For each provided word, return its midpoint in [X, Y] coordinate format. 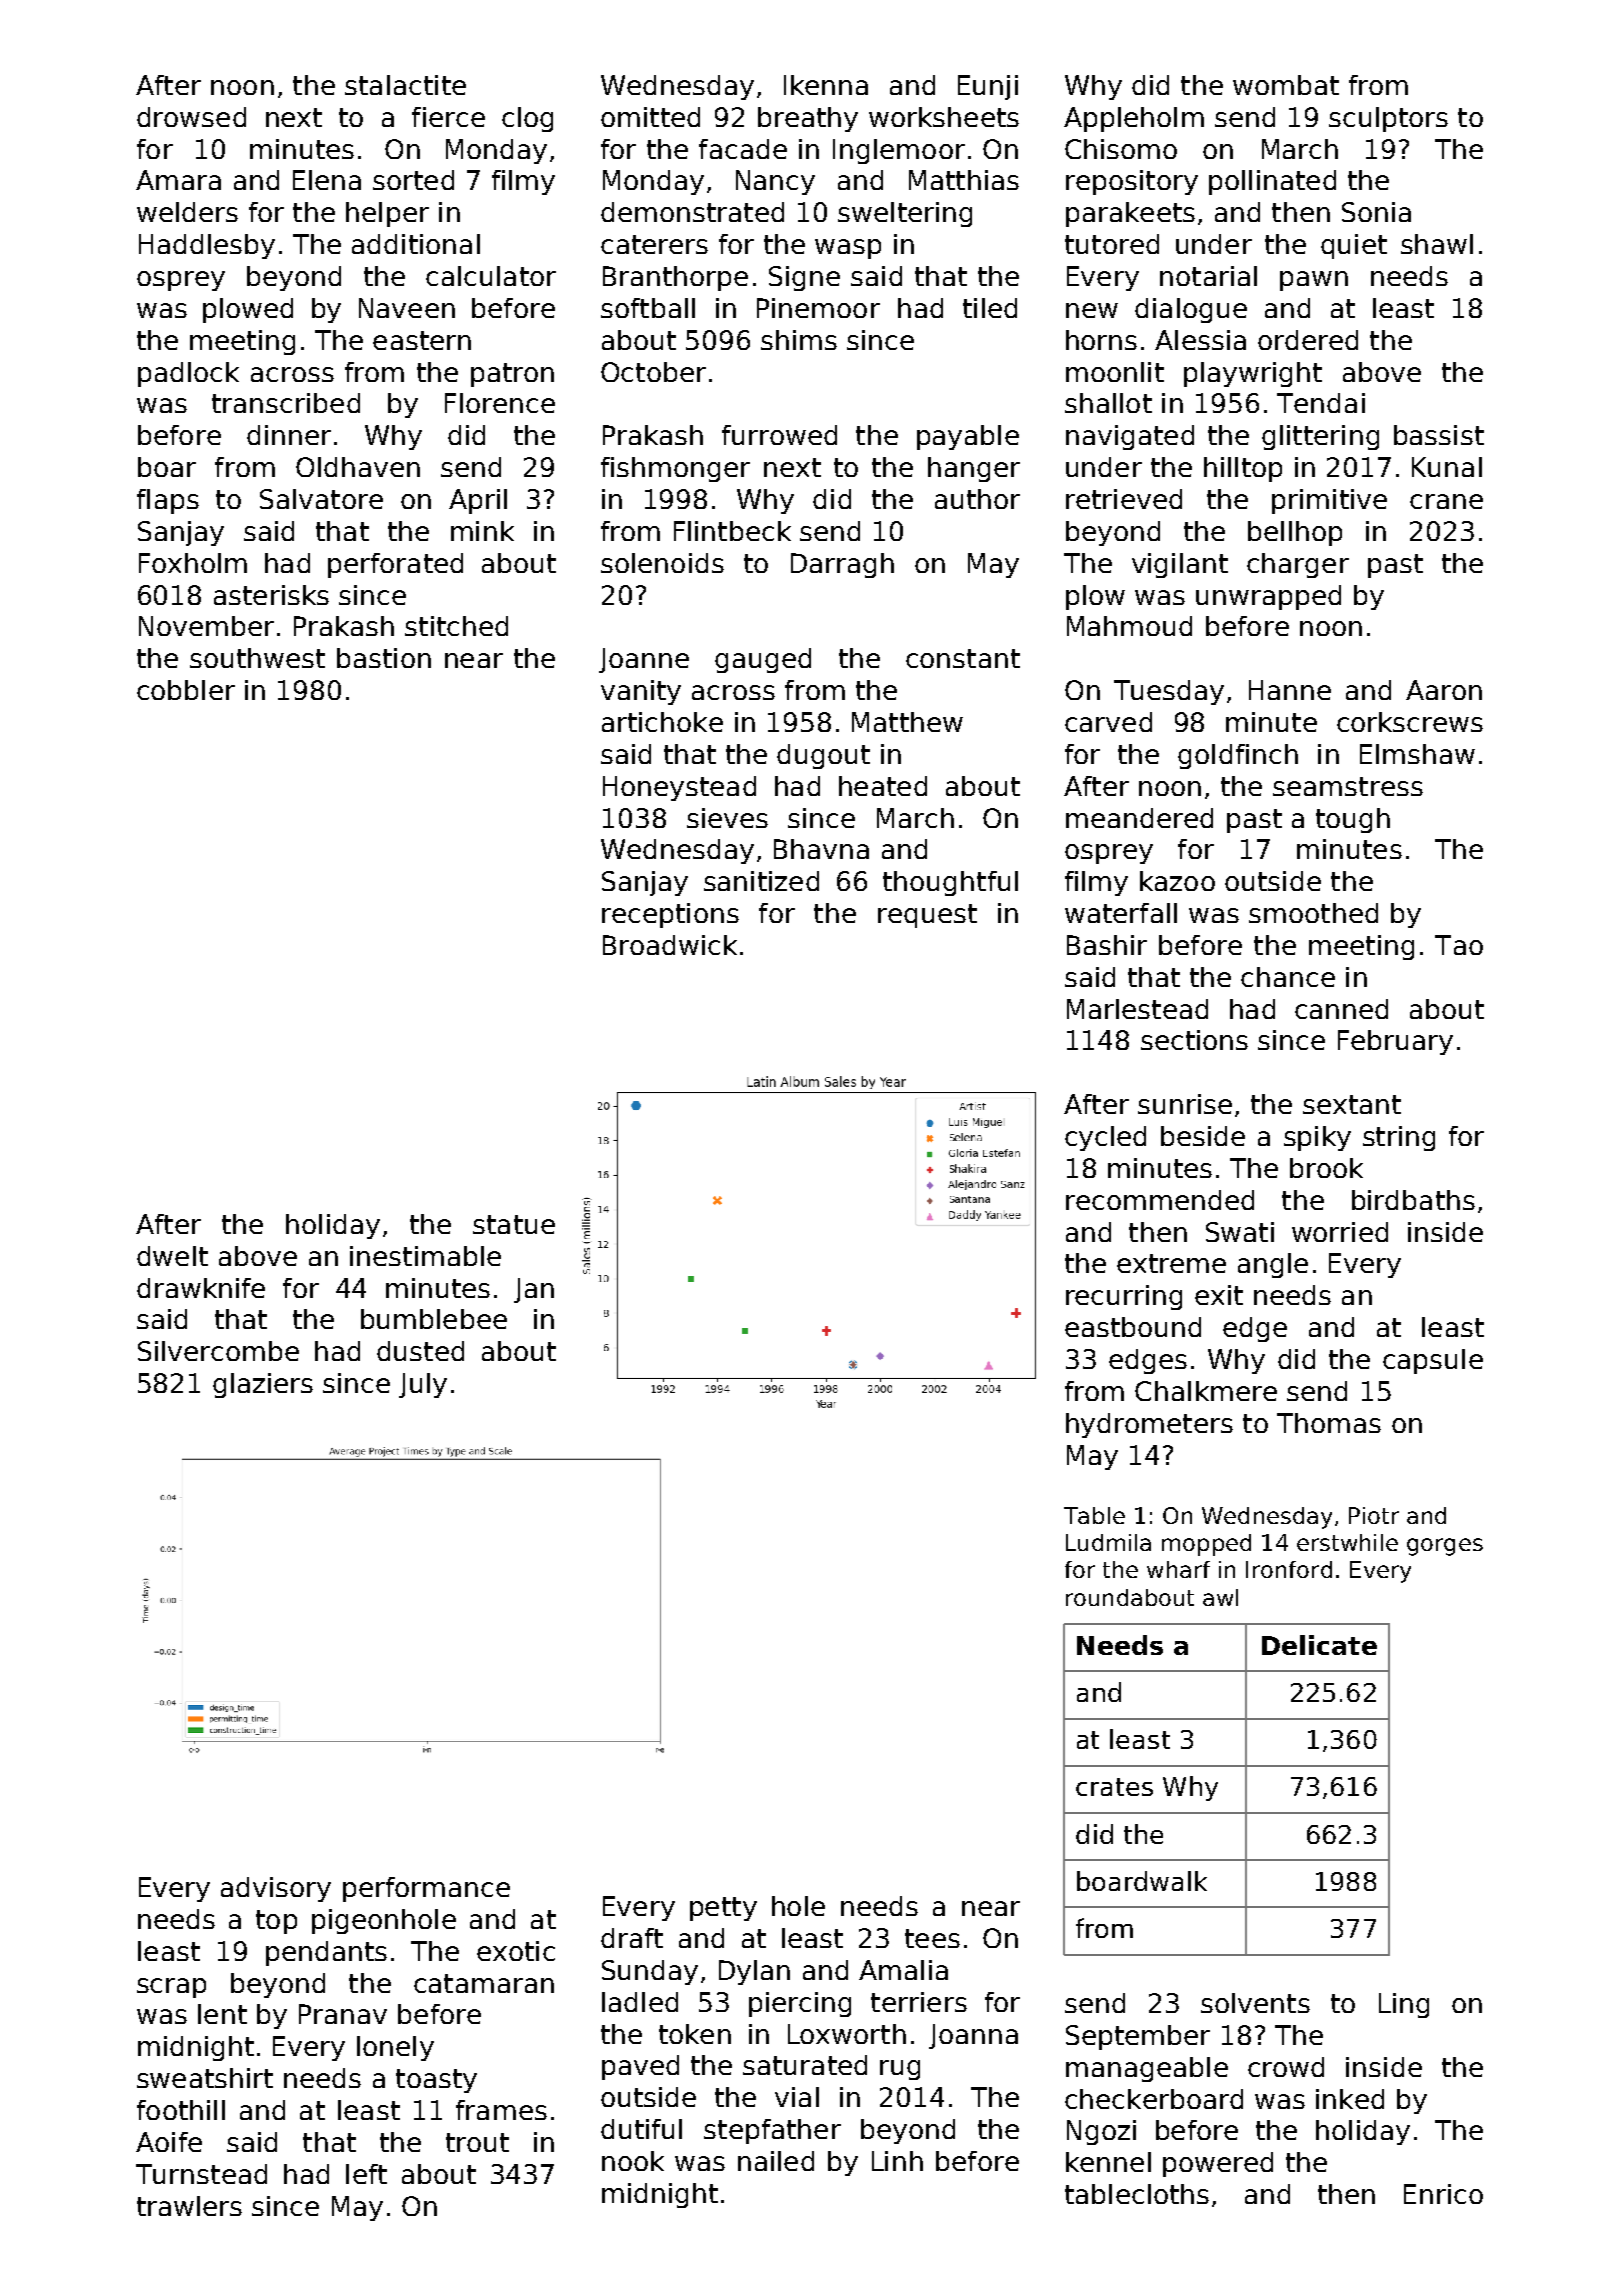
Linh [897, 2161]
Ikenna [826, 85]
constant [963, 658]
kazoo [1177, 881]
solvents [1255, 2003]
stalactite [405, 85]
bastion [384, 658]
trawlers [189, 2206]
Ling [1404, 2005]
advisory [276, 1889]
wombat [1286, 85]
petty [723, 1909]
